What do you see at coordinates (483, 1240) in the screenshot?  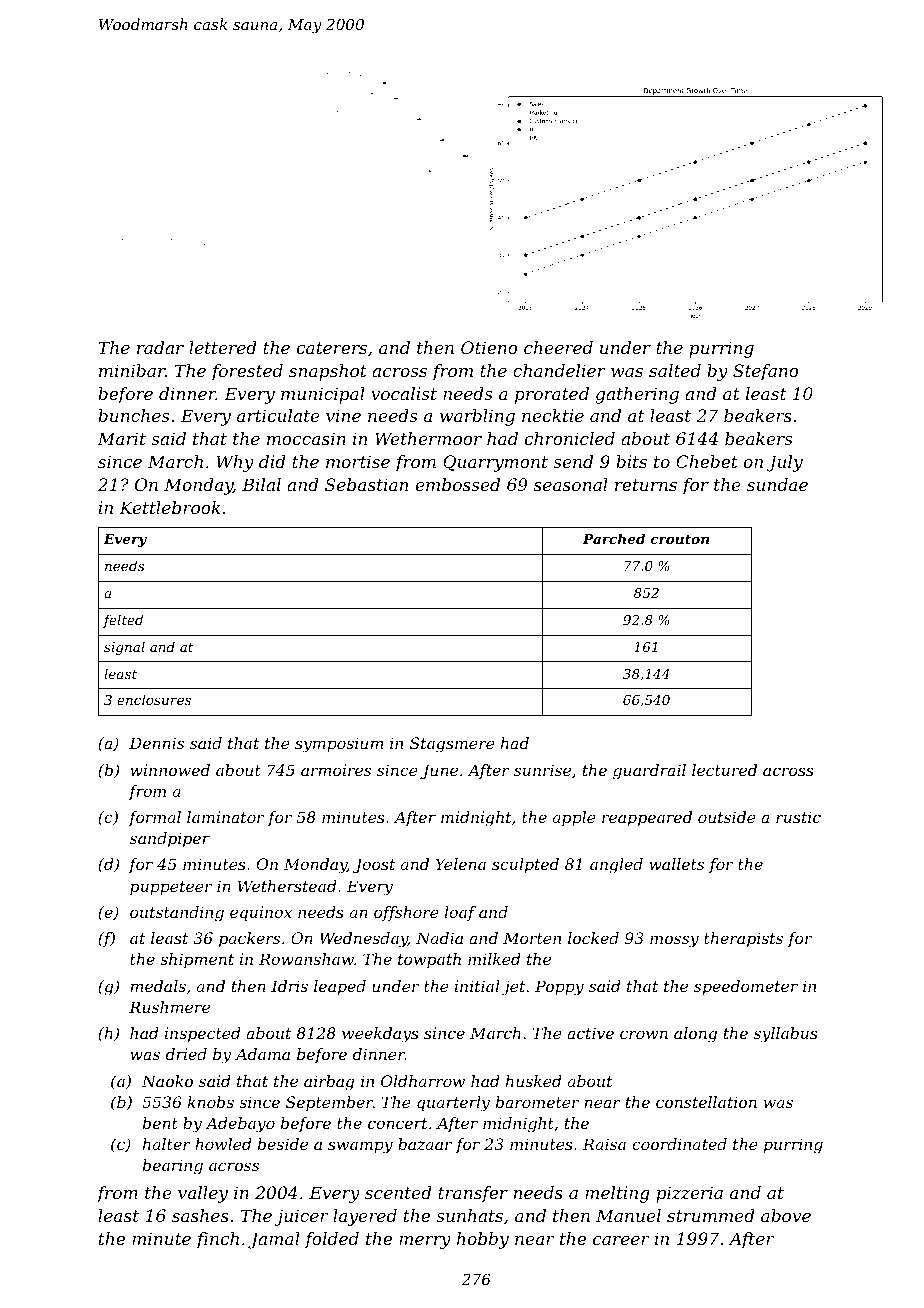 I see `hobby` at bounding box center [483, 1240].
